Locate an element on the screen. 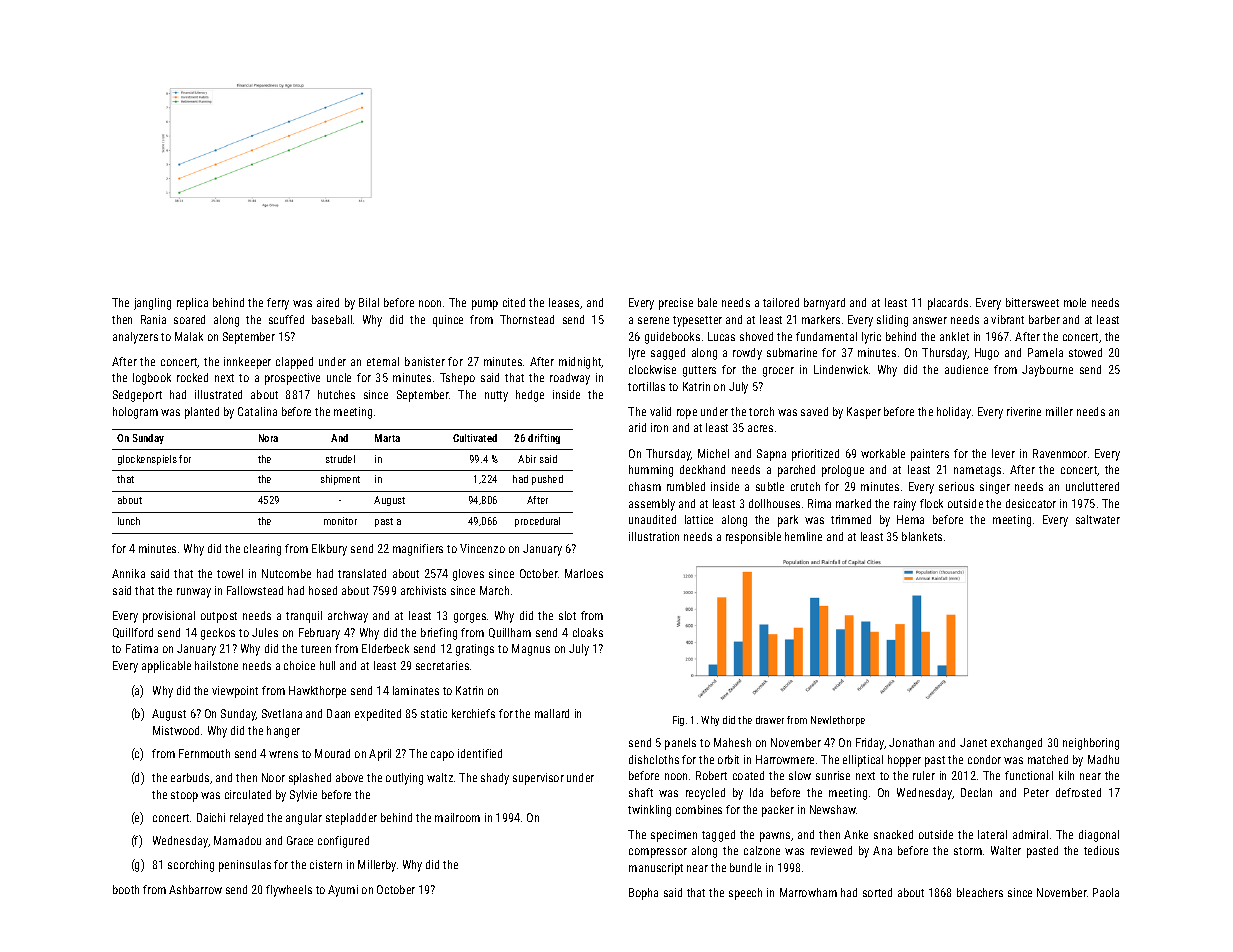 This screenshot has height=952, width=1233. uncle is located at coordinates (339, 377).
